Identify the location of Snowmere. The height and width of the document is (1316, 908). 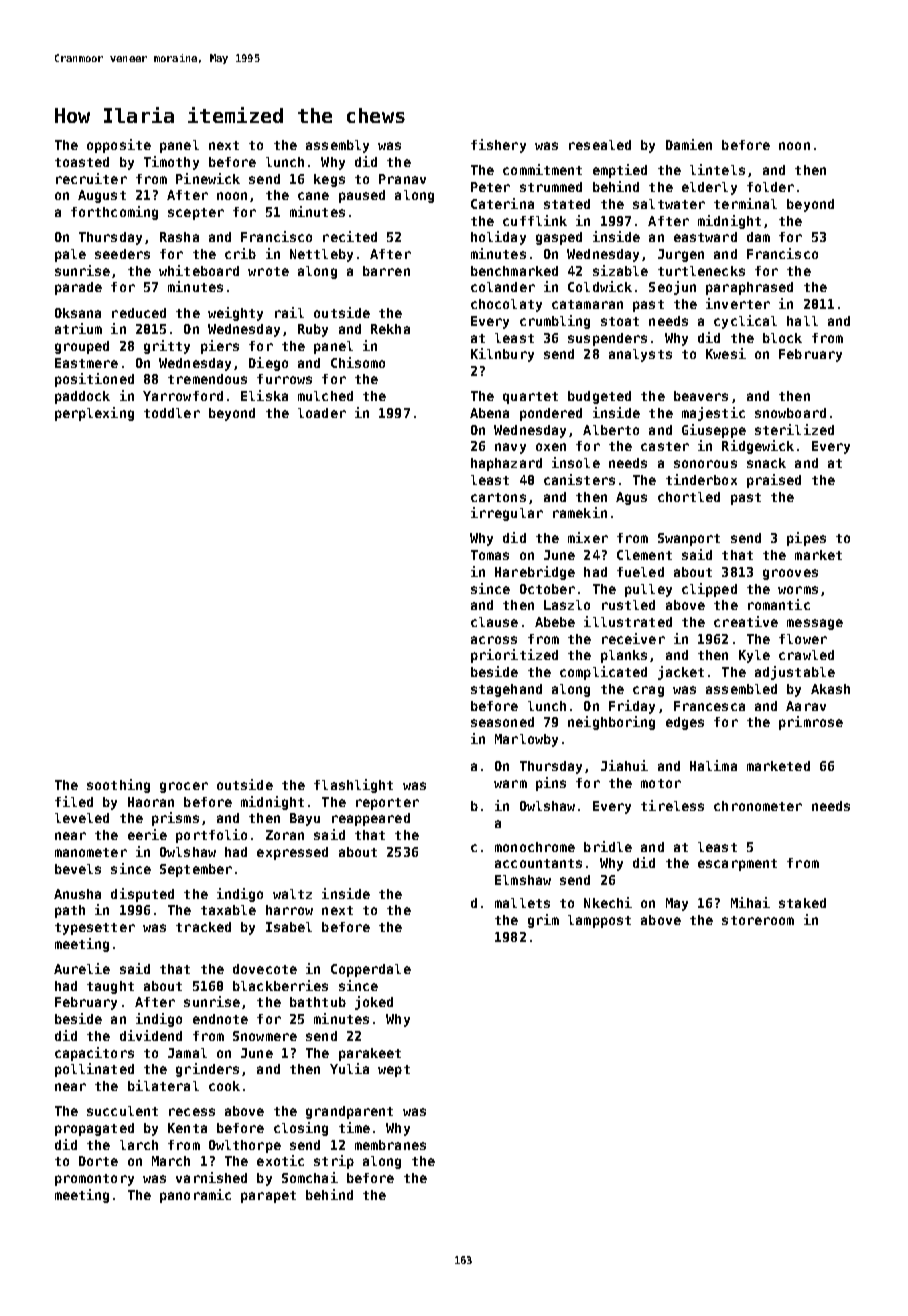
(265, 1036).
